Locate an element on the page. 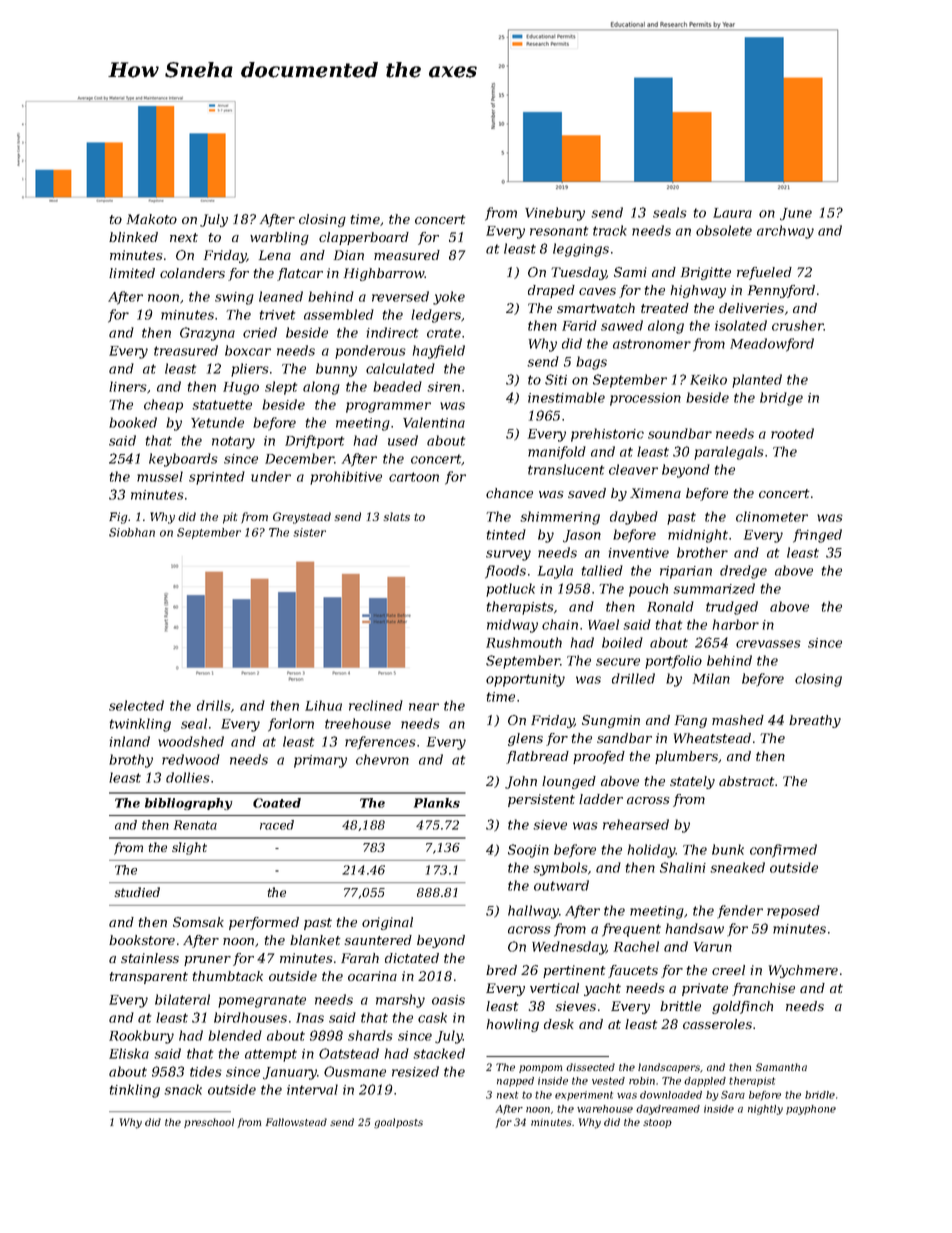  clapperboard is located at coordinates (364, 238).
